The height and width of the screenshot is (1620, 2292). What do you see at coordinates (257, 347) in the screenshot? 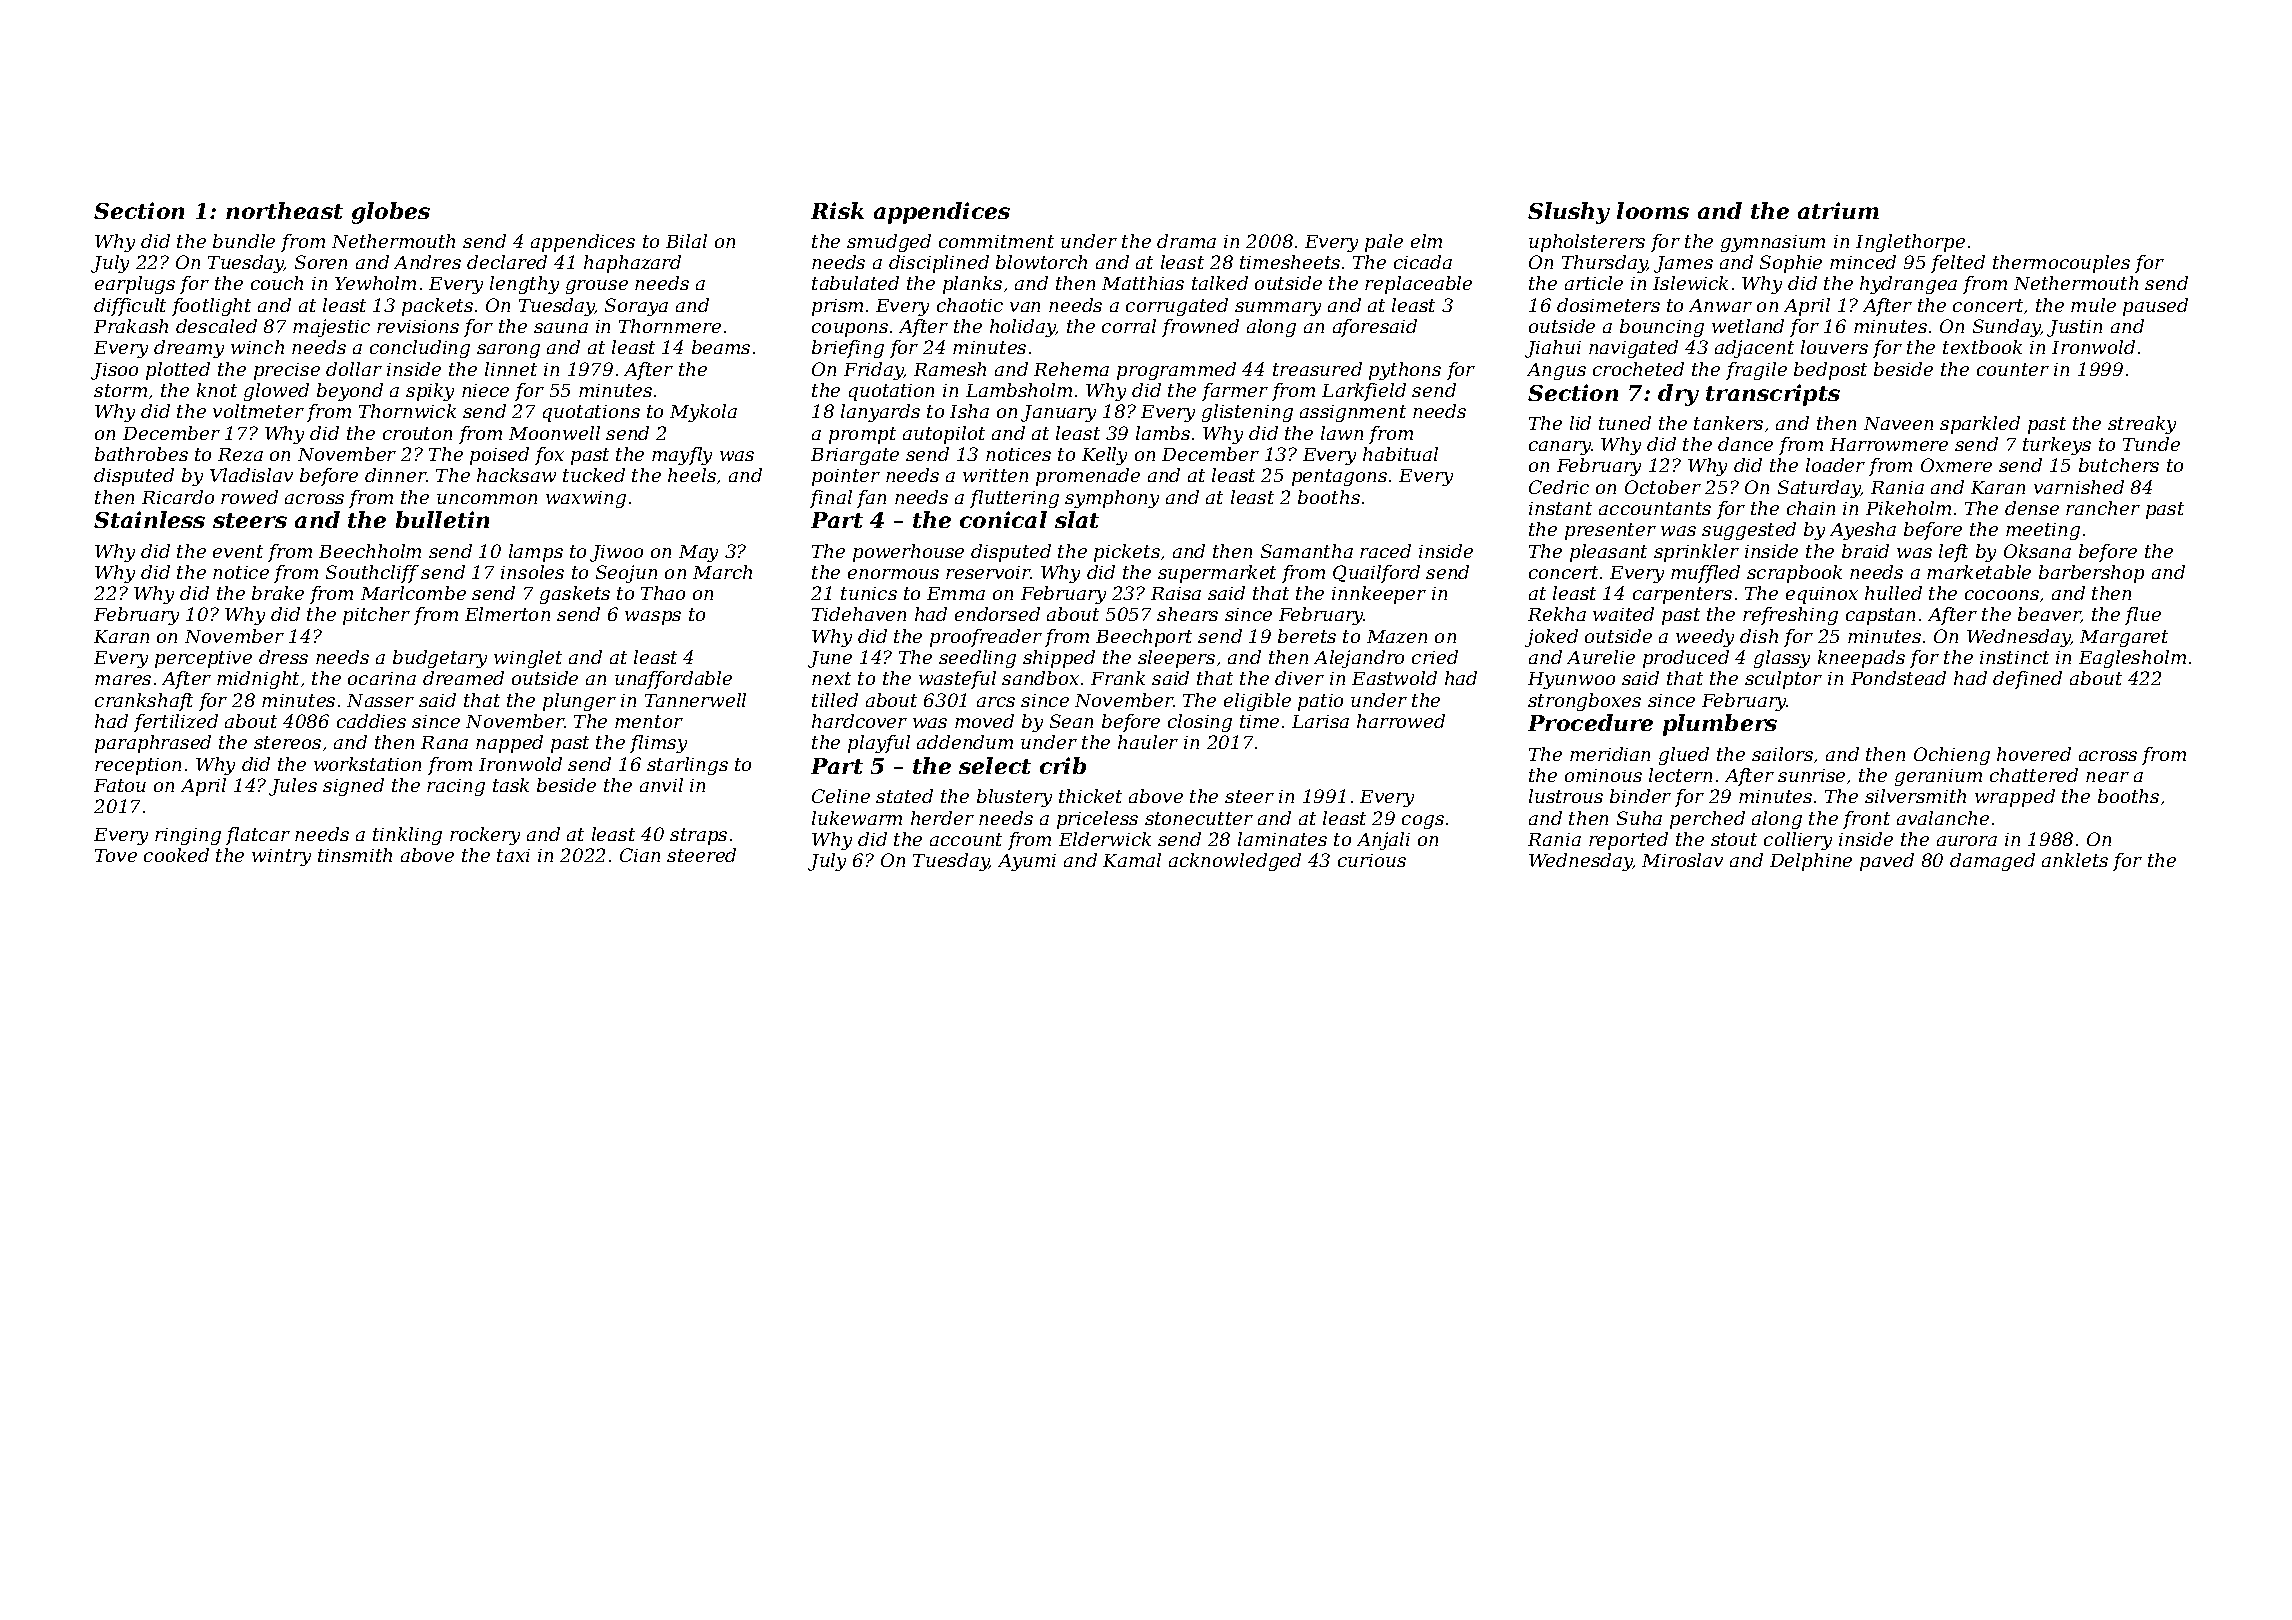
I see `winch` at bounding box center [257, 347].
